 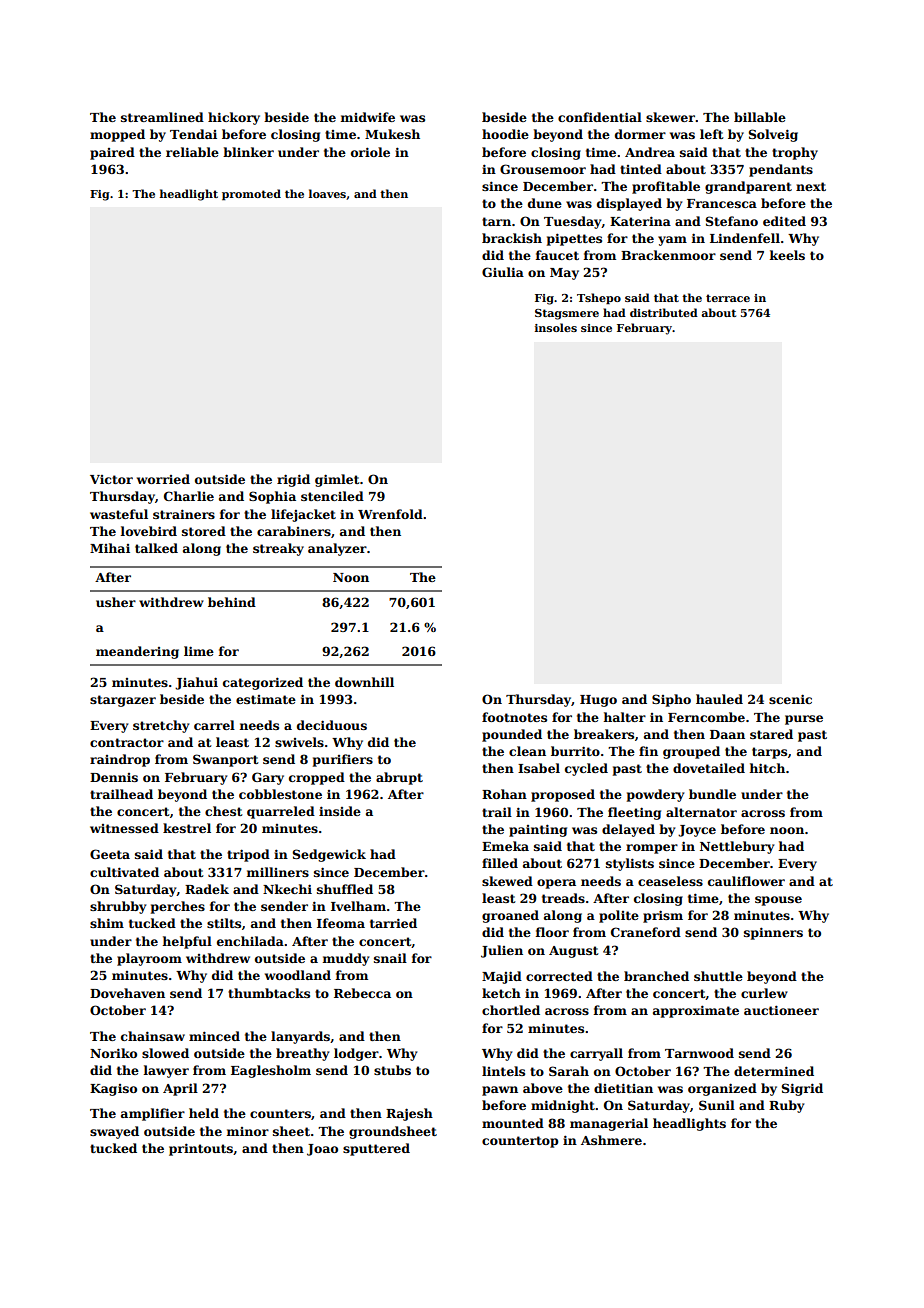 I want to click on hickory, so click(x=234, y=118).
